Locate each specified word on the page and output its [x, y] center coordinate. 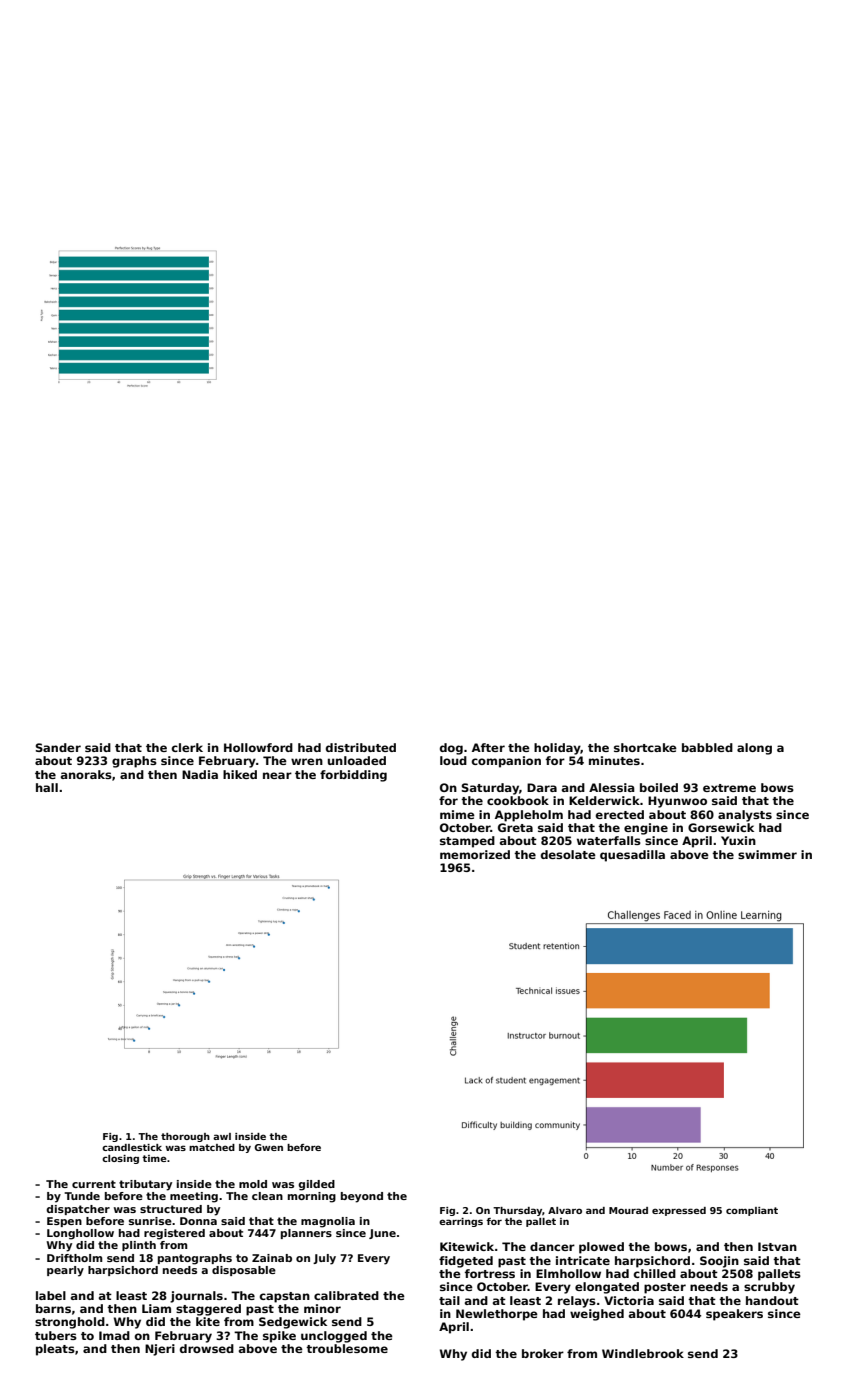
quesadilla [632, 856]
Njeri [160, 1350]
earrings [461, 1222]
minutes [614, 760]
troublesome [347, 1348]
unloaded [357, 760]
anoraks [86, 774]
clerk [187, 747]
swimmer [767, 854]
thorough [185, 1137]
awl [222, 1136]
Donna [198, 1221]
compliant [752, 1211]
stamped [467, 842]
